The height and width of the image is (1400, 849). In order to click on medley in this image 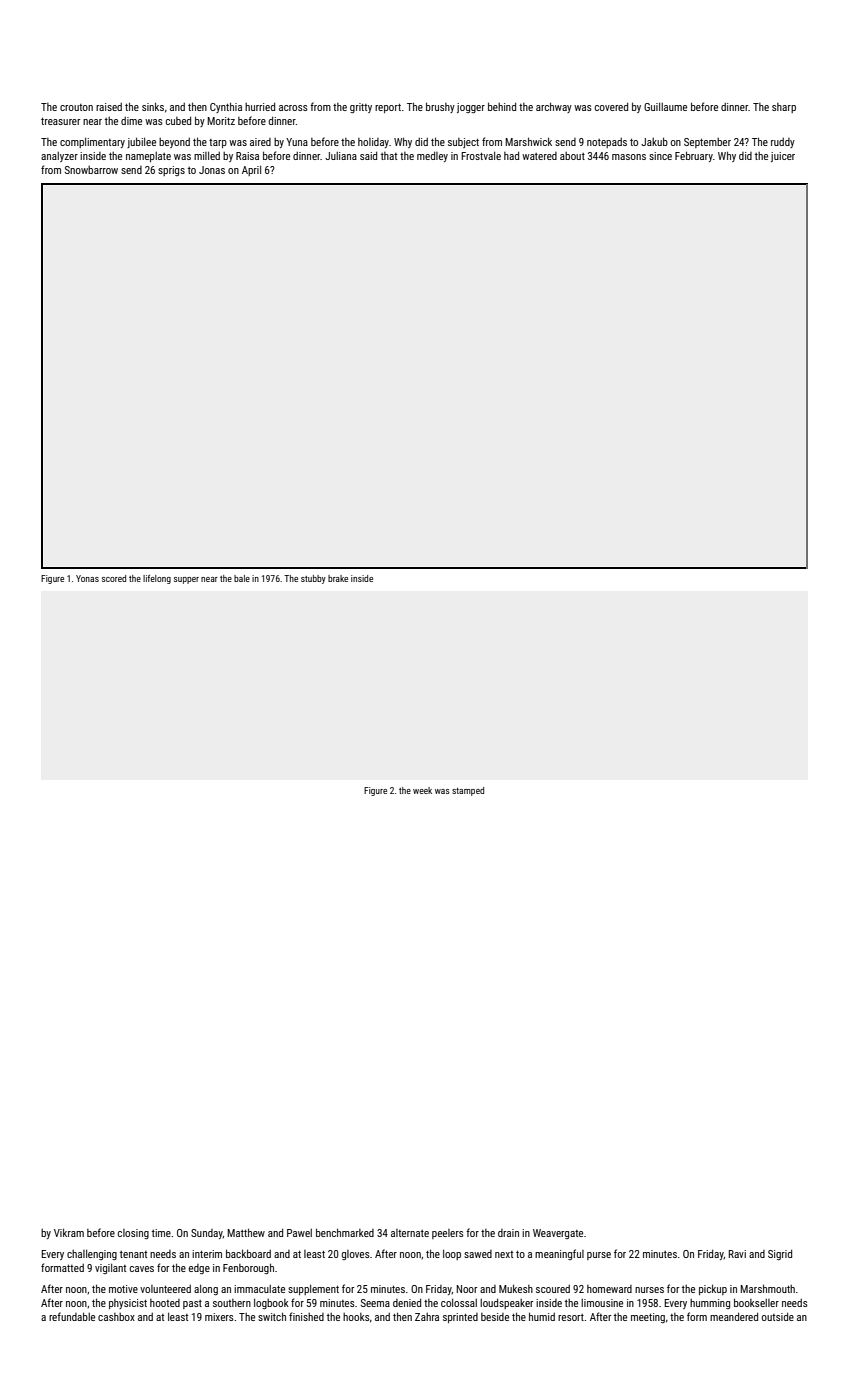, I will do `click(432, 156)`.
